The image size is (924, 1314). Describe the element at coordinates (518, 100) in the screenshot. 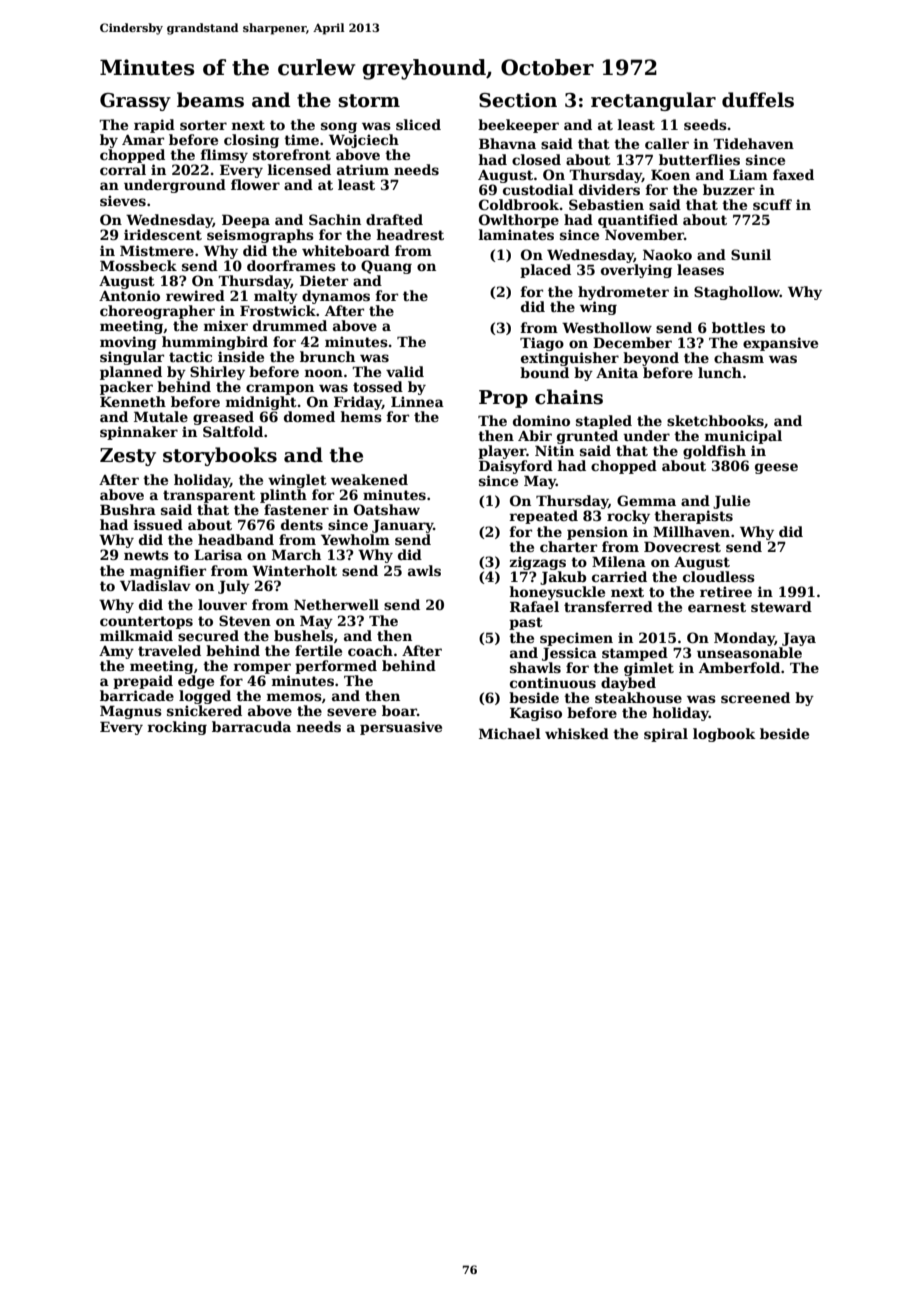

I see `Section` at that location.
